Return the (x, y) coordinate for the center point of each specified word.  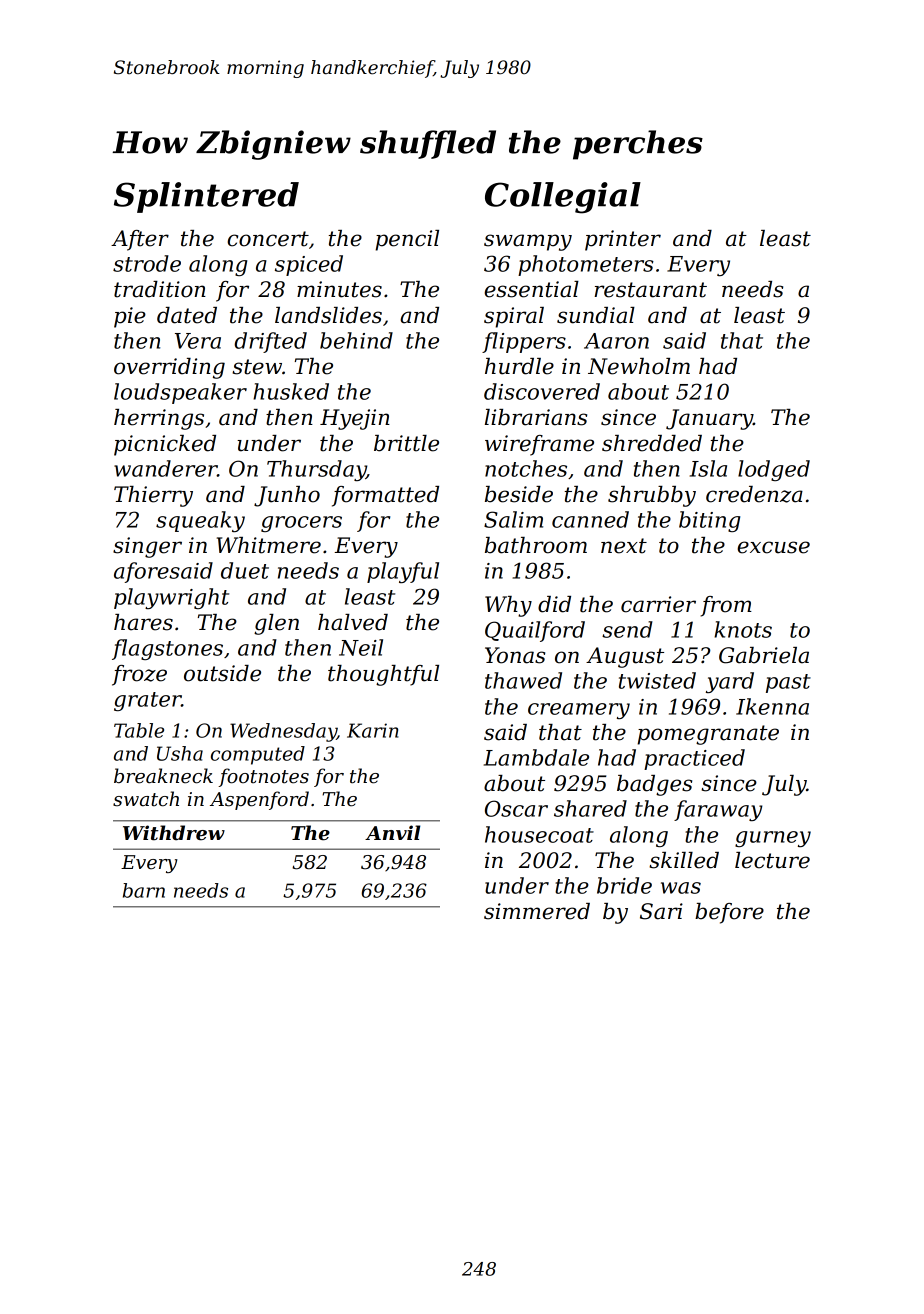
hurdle (519, 366)
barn (144, 890)
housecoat (539, 834)
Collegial (563, 198)
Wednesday (283, 732)
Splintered (206, 197)
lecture (772, 860)
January (709, 419)
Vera (198, 341)
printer (623, 240)
